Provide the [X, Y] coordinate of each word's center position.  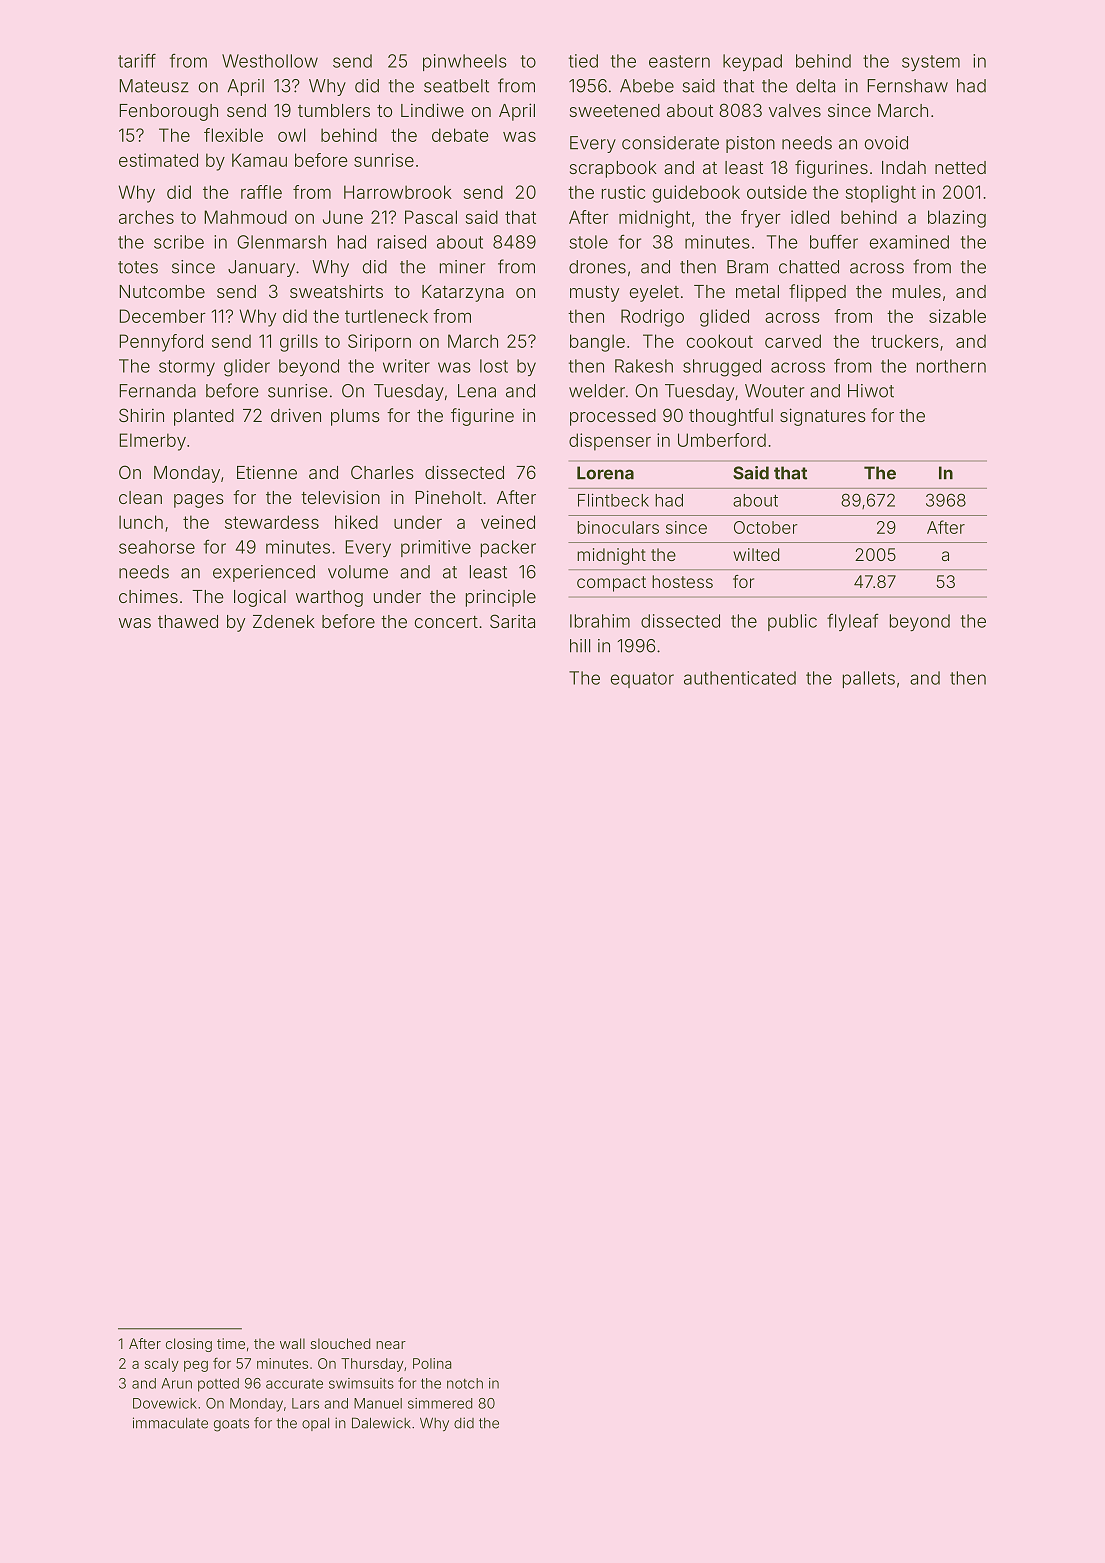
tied [583, 61]
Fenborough [168, 112]
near [391, 1345]
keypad [752, 62]
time [231, 1343]
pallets [869, 679]
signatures [823, 417]
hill [580, 646]
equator [642, 680]
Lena [477, 391]
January [261, 268]
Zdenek [284, 621]
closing [189, 1345]
